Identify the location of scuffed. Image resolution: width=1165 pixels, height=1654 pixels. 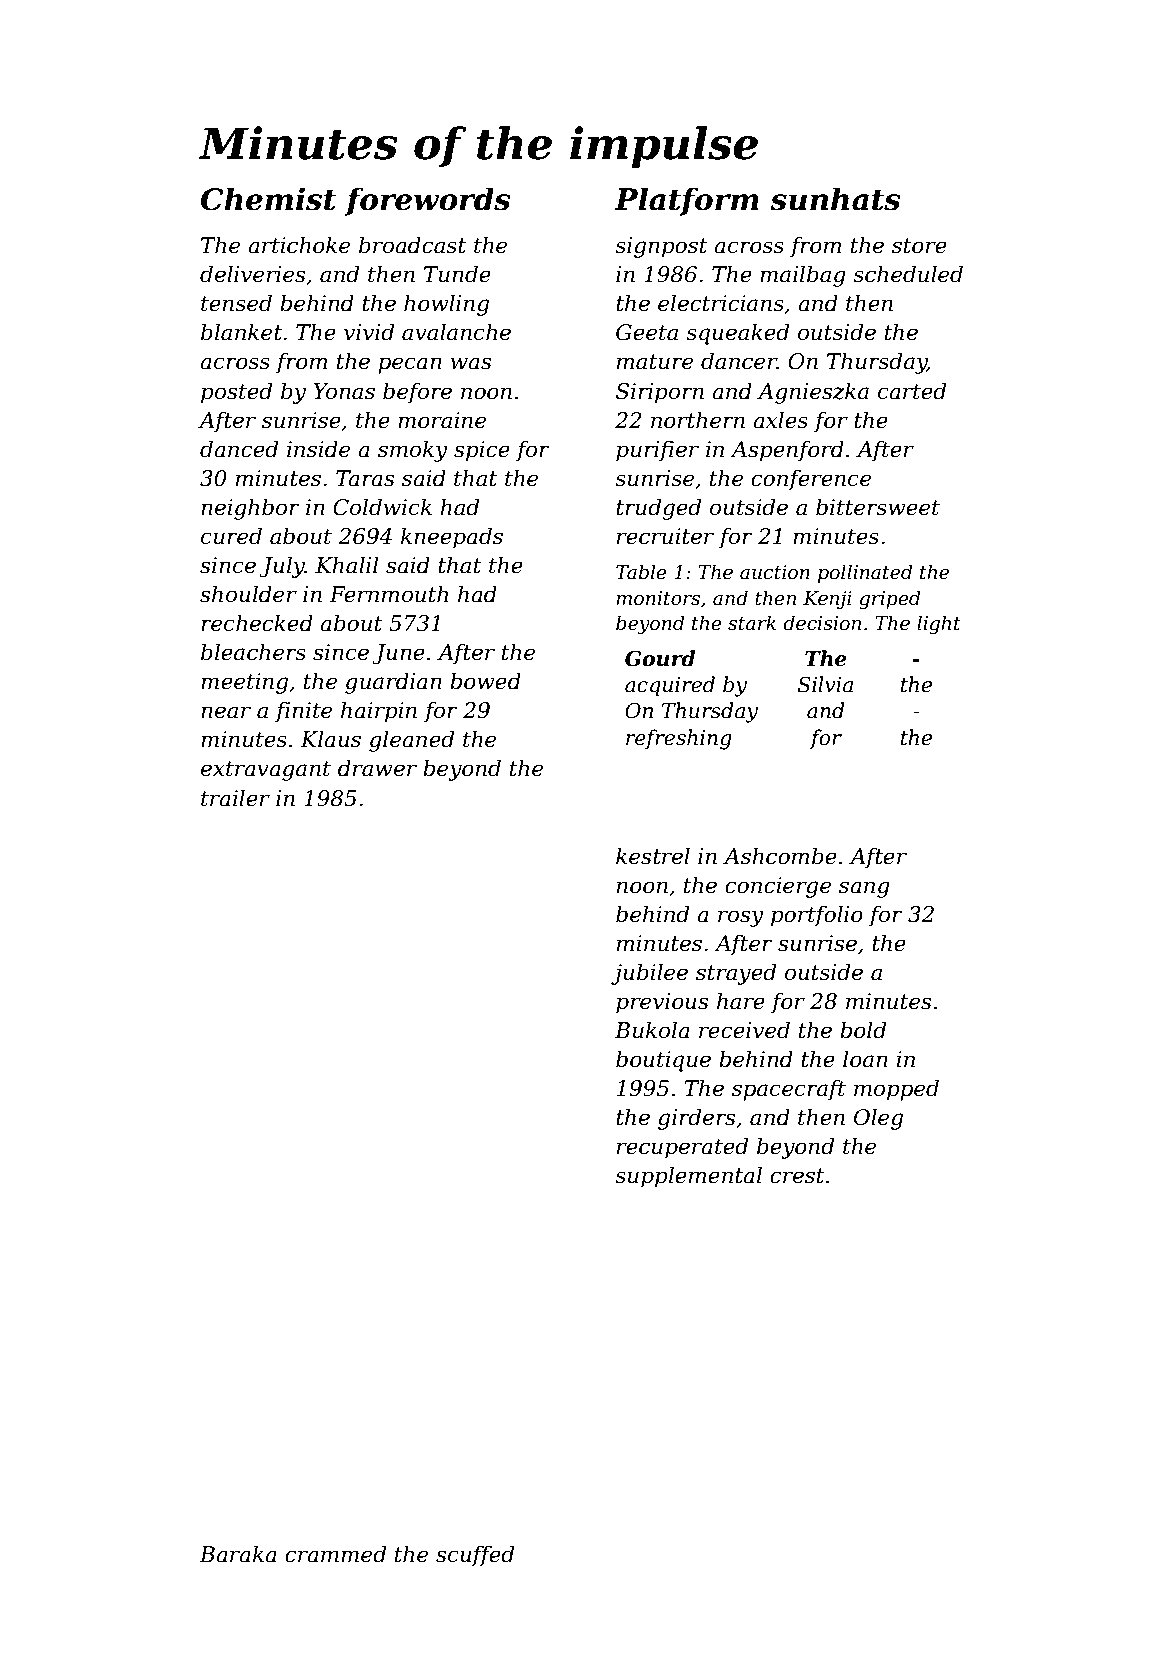
(475, 1556).
